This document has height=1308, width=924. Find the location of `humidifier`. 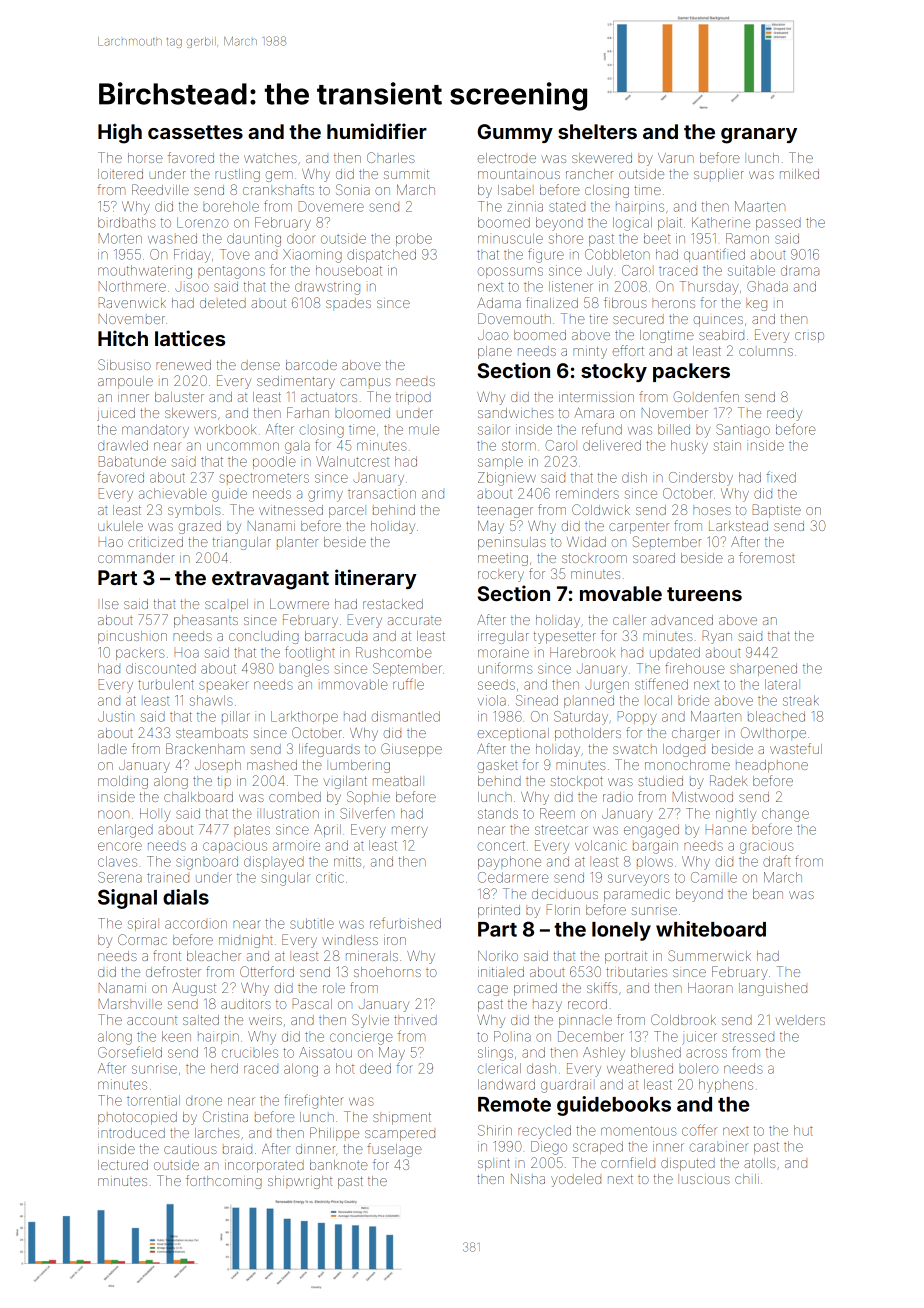

humidifier is located at coordinates (377, 131).
